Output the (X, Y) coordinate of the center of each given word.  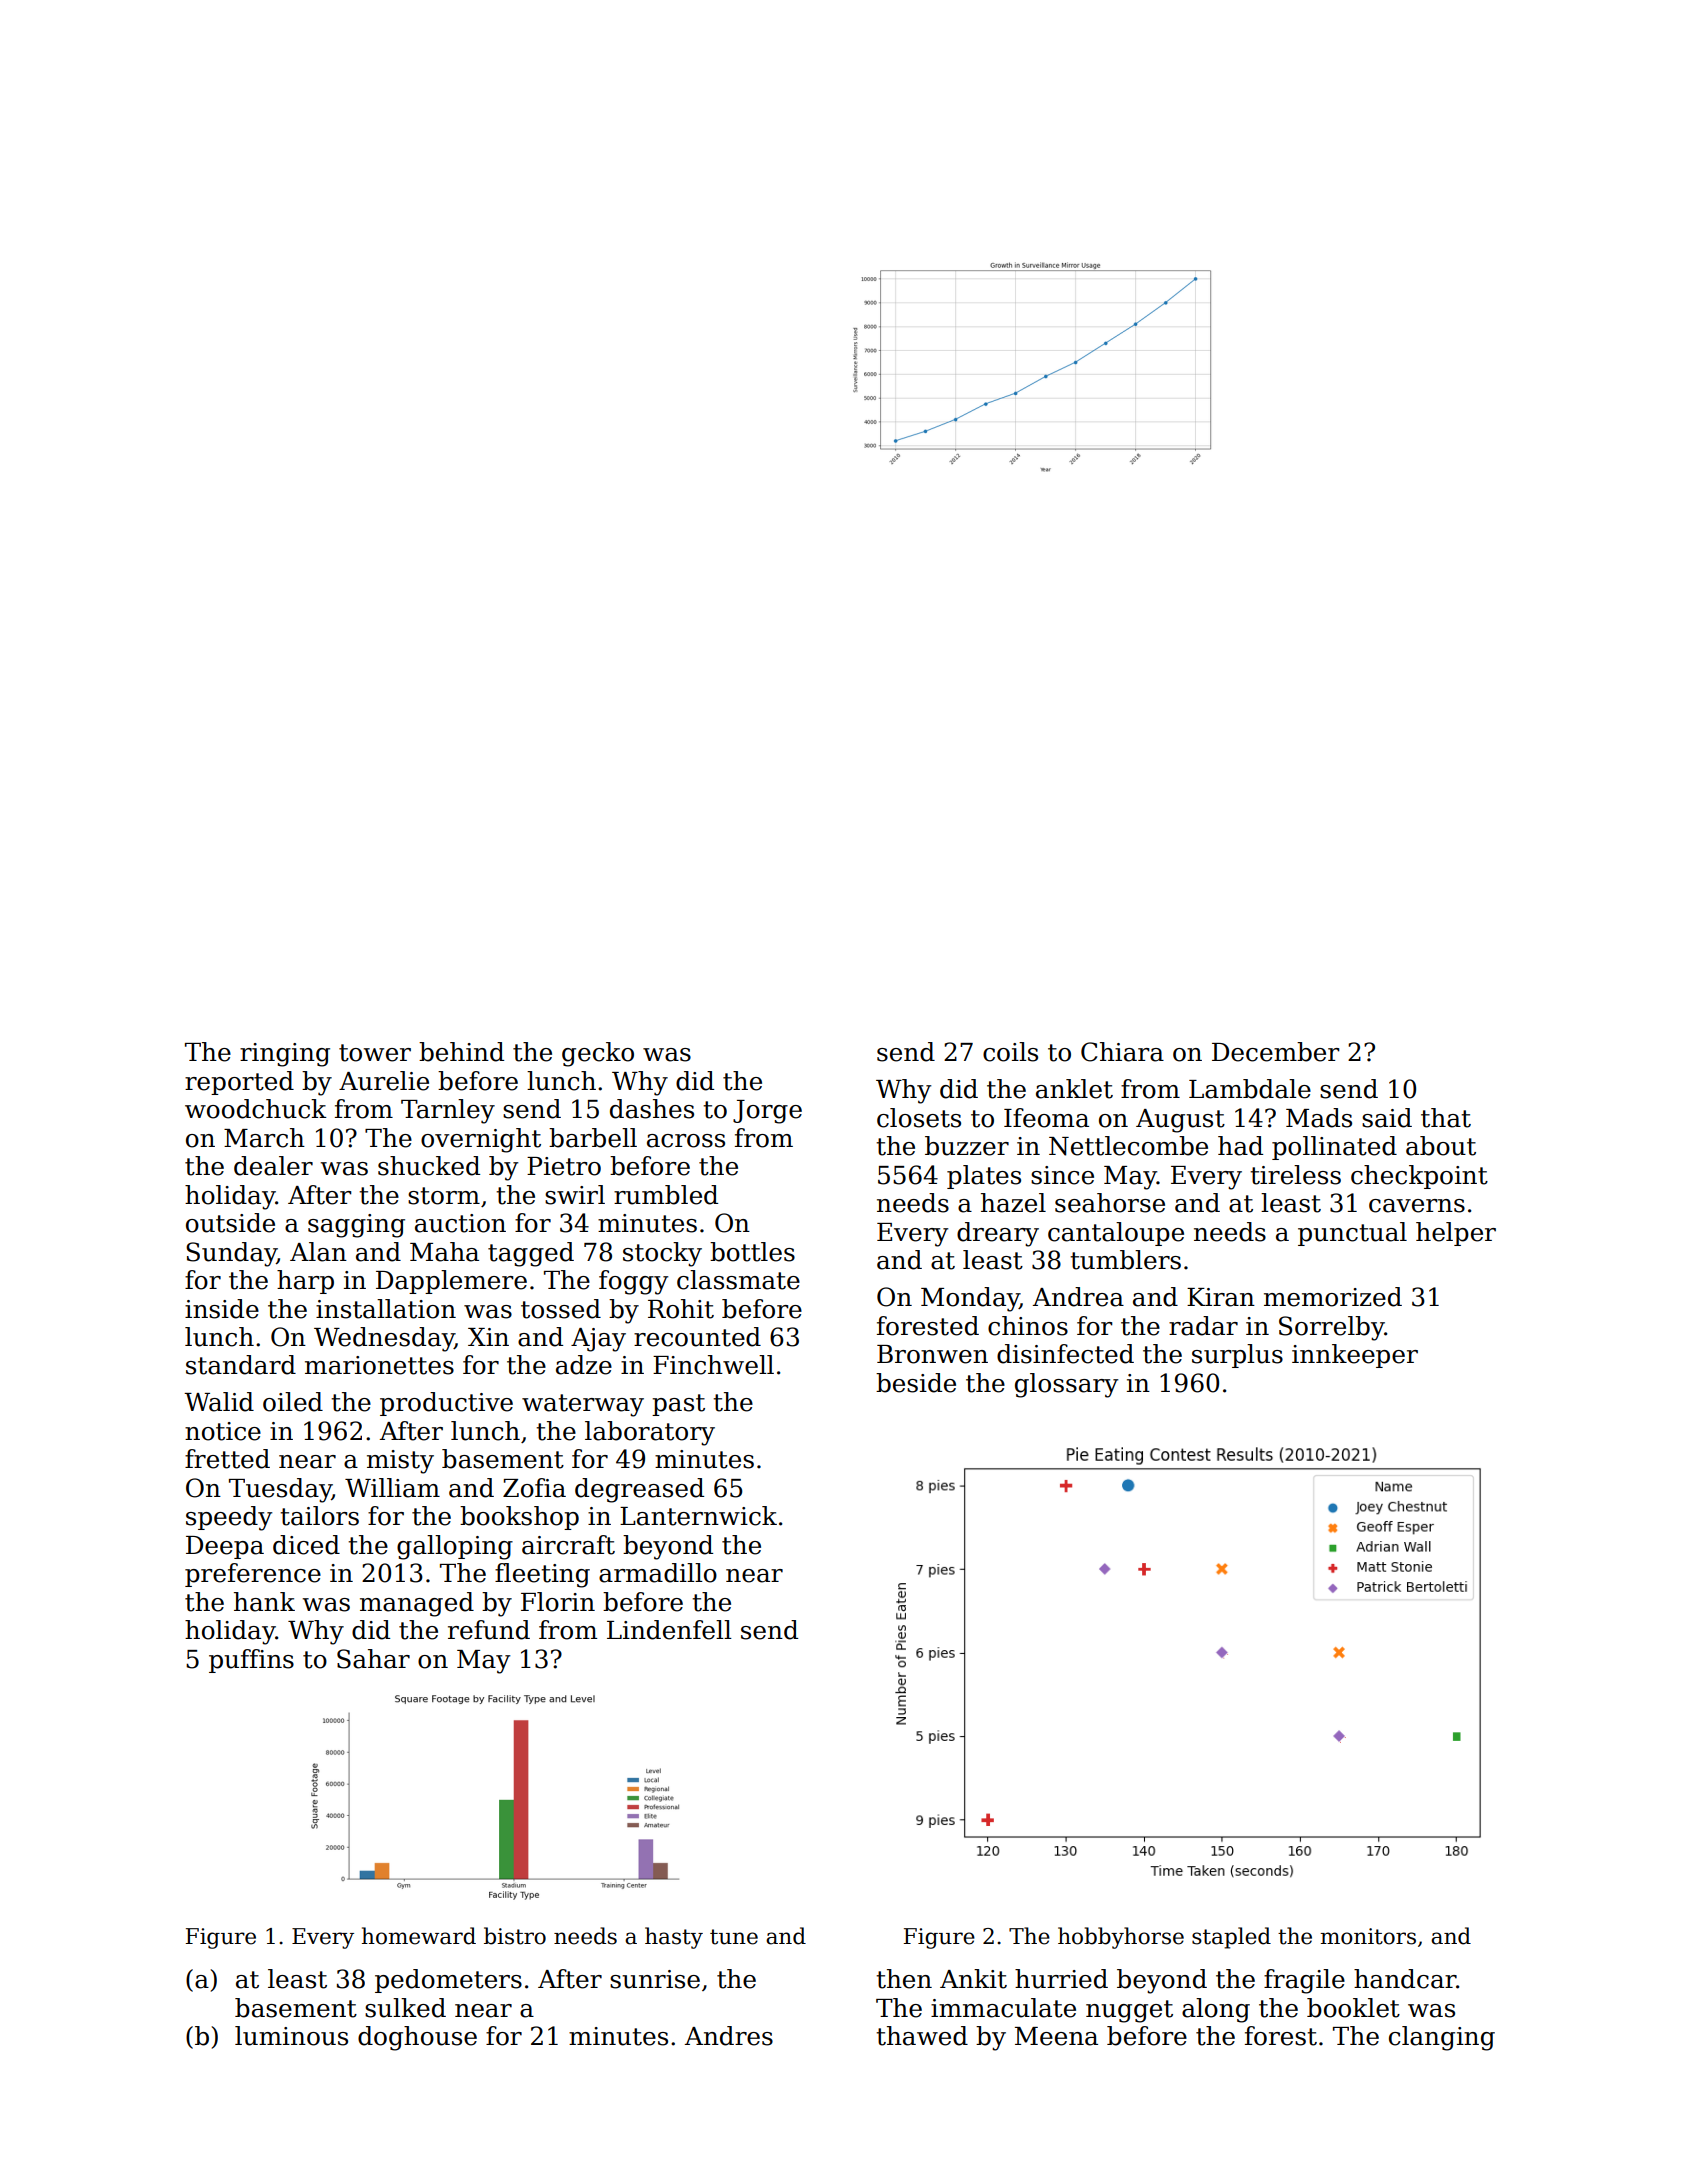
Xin (488, 1337)
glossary (1066, 1385)
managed (417, 1604)
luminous (291, 2036)
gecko (598, 1054)
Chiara (1122, 1052)
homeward (419, 1936)
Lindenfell (669, 1630)
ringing (285, 1055)
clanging (1442, 2038)
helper (1456, 1234)
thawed (922, 2036)
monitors (1368, 1936)
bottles (752, 1252)
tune (734, 1937)
